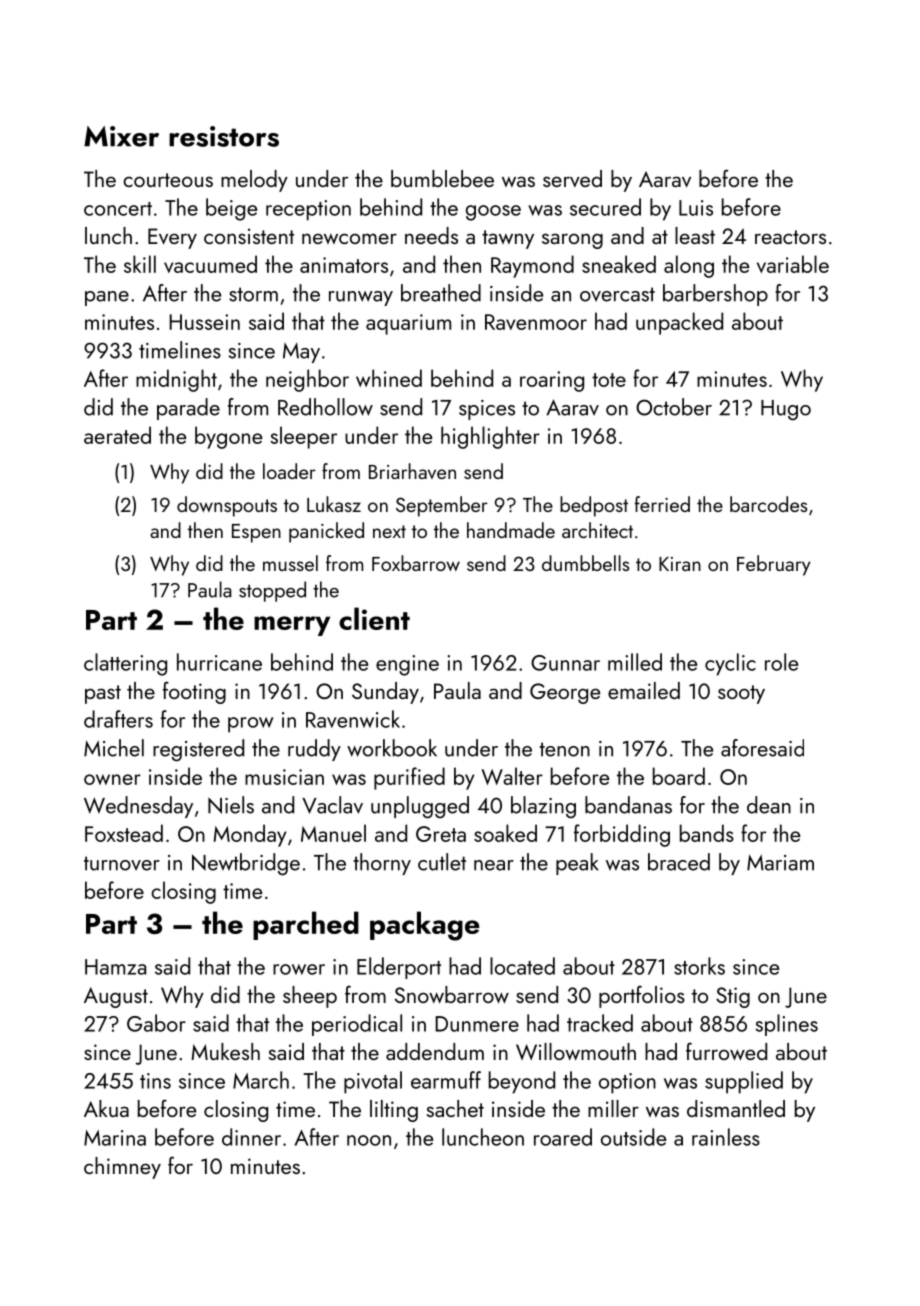 This screenshot has height=1306, width=920. What do you see at coordinates (409, 778) in the screenshot?
I see `purified` at bounding box center [409, 778].
